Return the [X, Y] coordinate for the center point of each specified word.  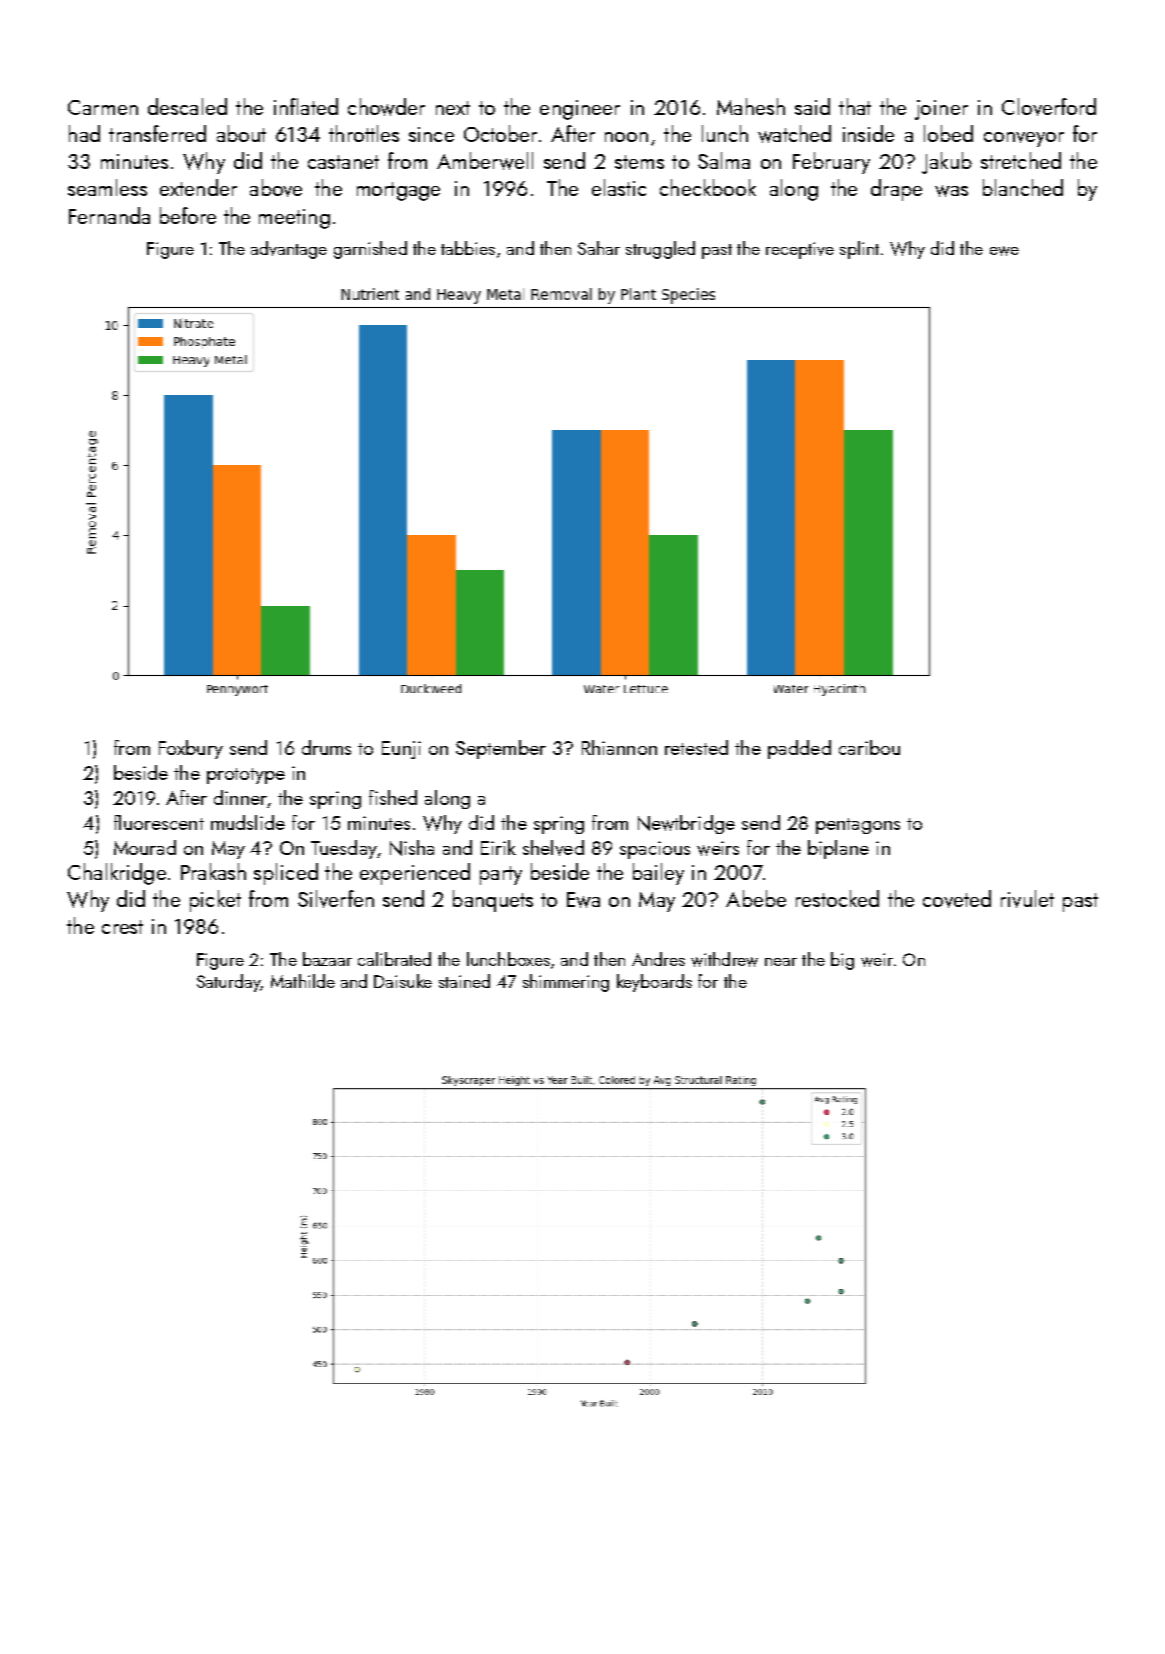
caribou [869, 747]
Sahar [599, 248]
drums [326, 747]
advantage [289, 250]
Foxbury [191, 749]
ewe [1004, 251]
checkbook [708, 187]
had [84, 133]
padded [799, 749]
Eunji [401, 750]
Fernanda [109, 215]
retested [696, 747]
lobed [948, 133]
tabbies [468, 248]
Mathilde [303, 981]
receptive [800, 250]
